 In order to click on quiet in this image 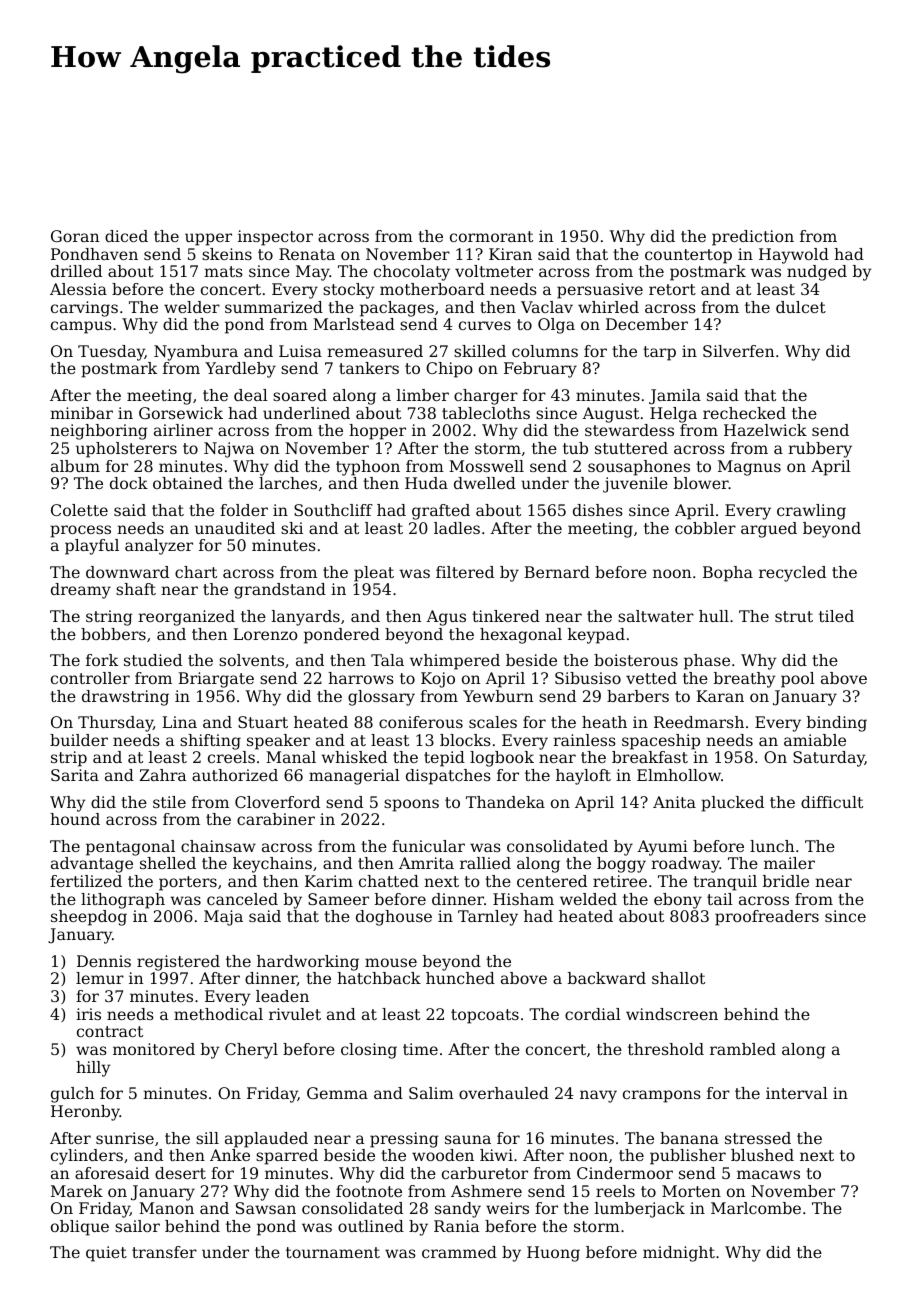, I will do `click(106, 1254)`.
